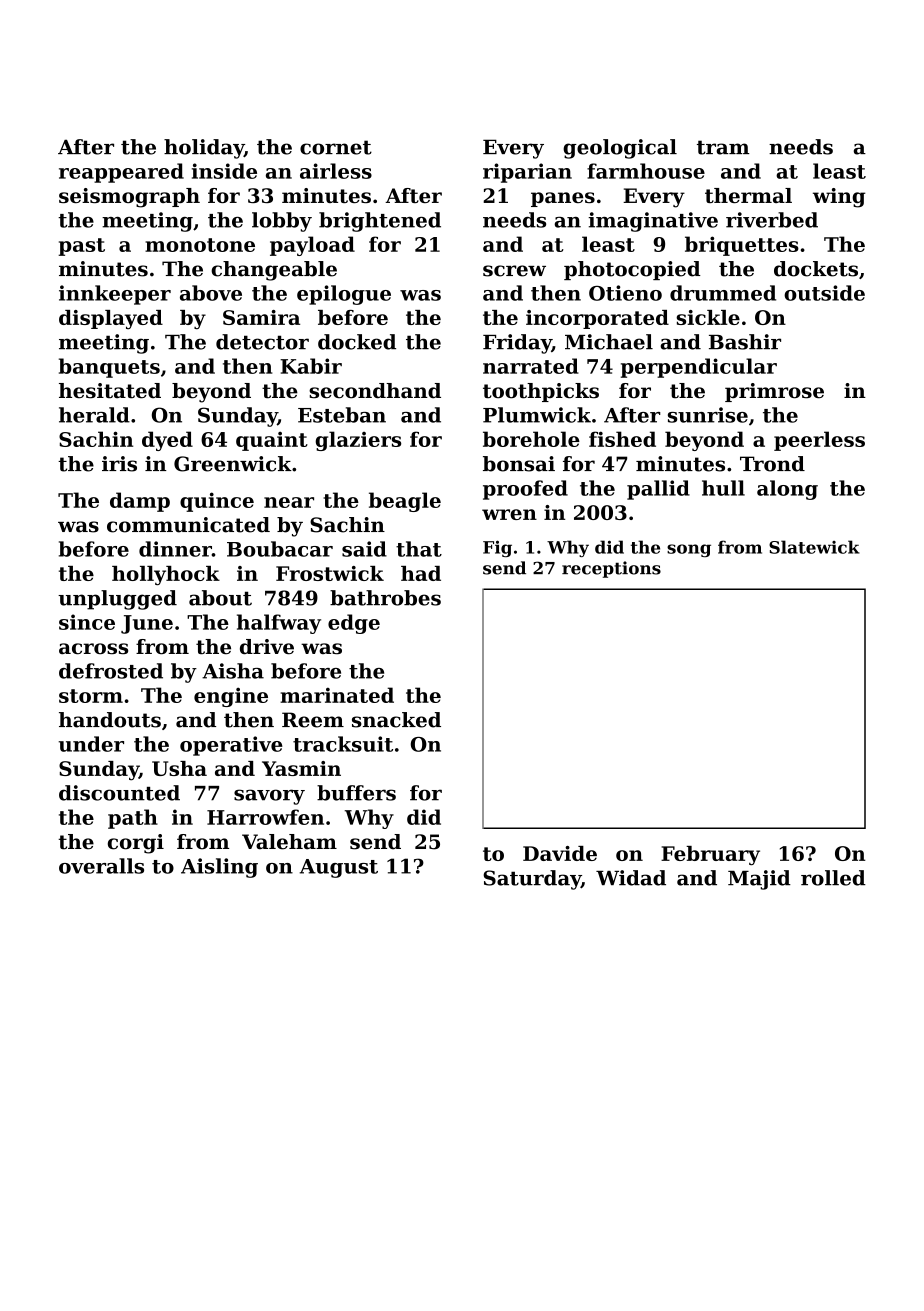  What do you see at coordinates (620, 149) in the screenshot?
I see `geological` at bounding box center [620, 149].
